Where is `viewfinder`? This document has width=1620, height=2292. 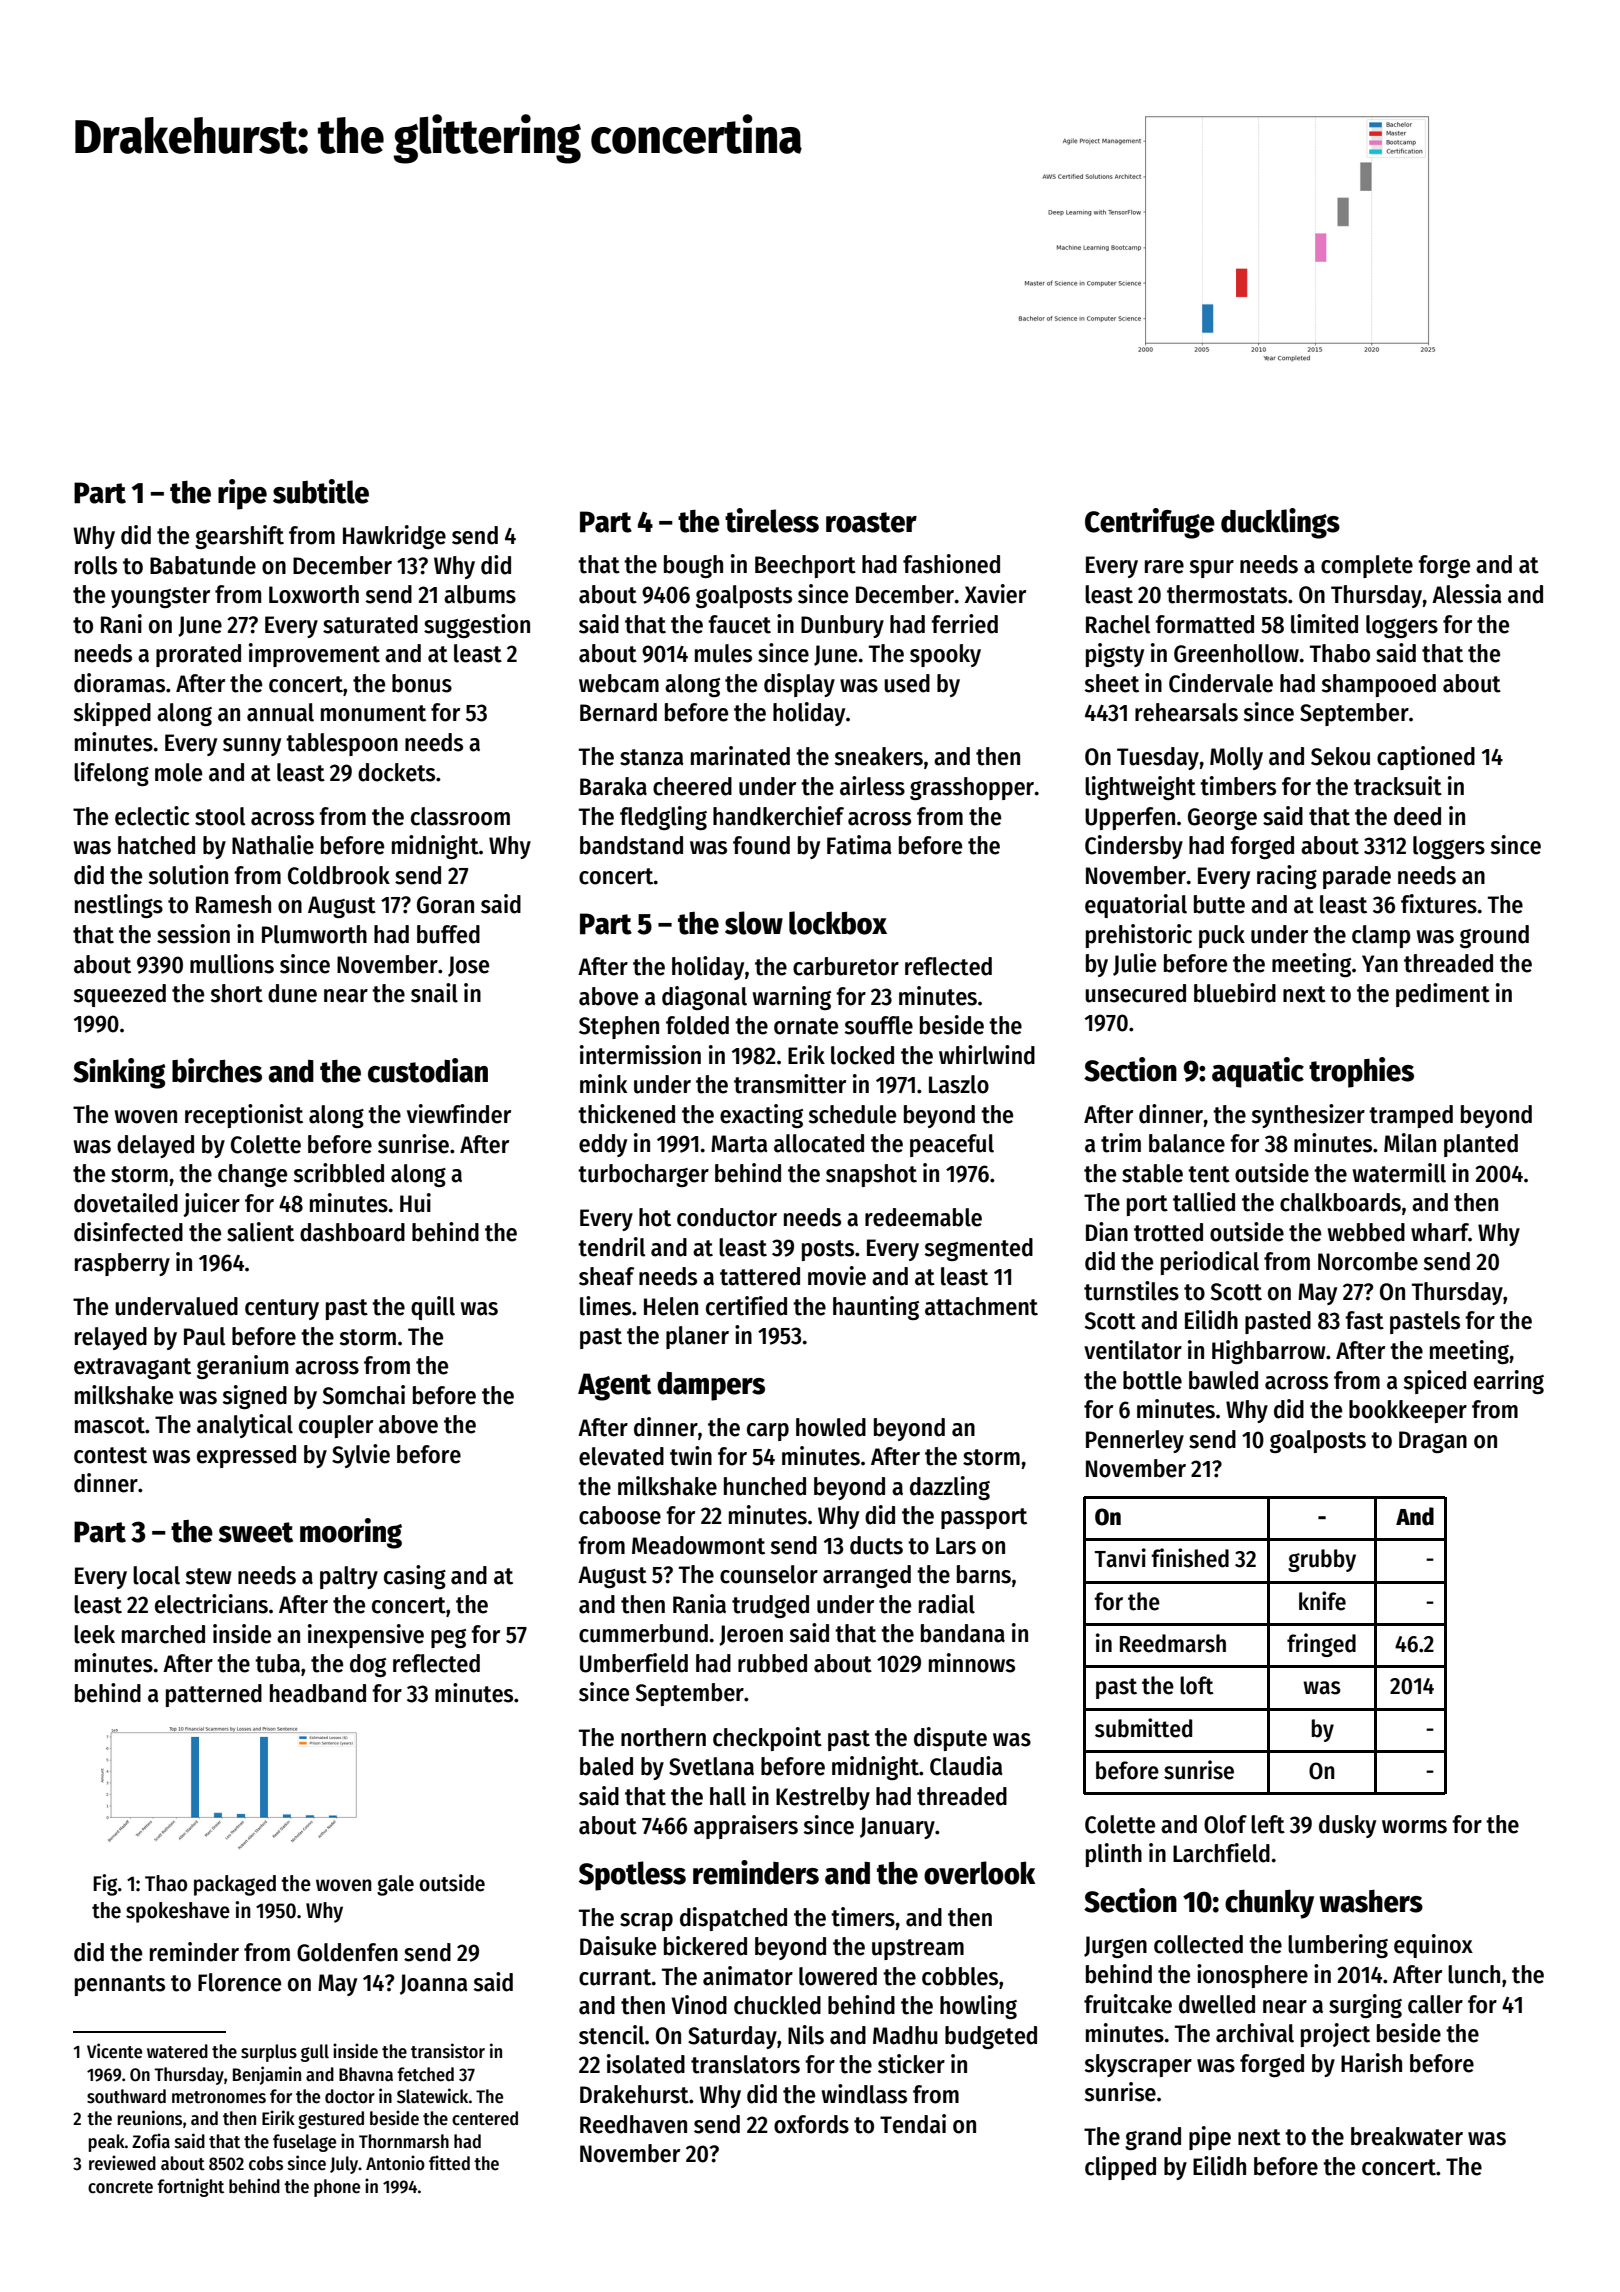 viewfinder is located at coordinates (459, 1114).
